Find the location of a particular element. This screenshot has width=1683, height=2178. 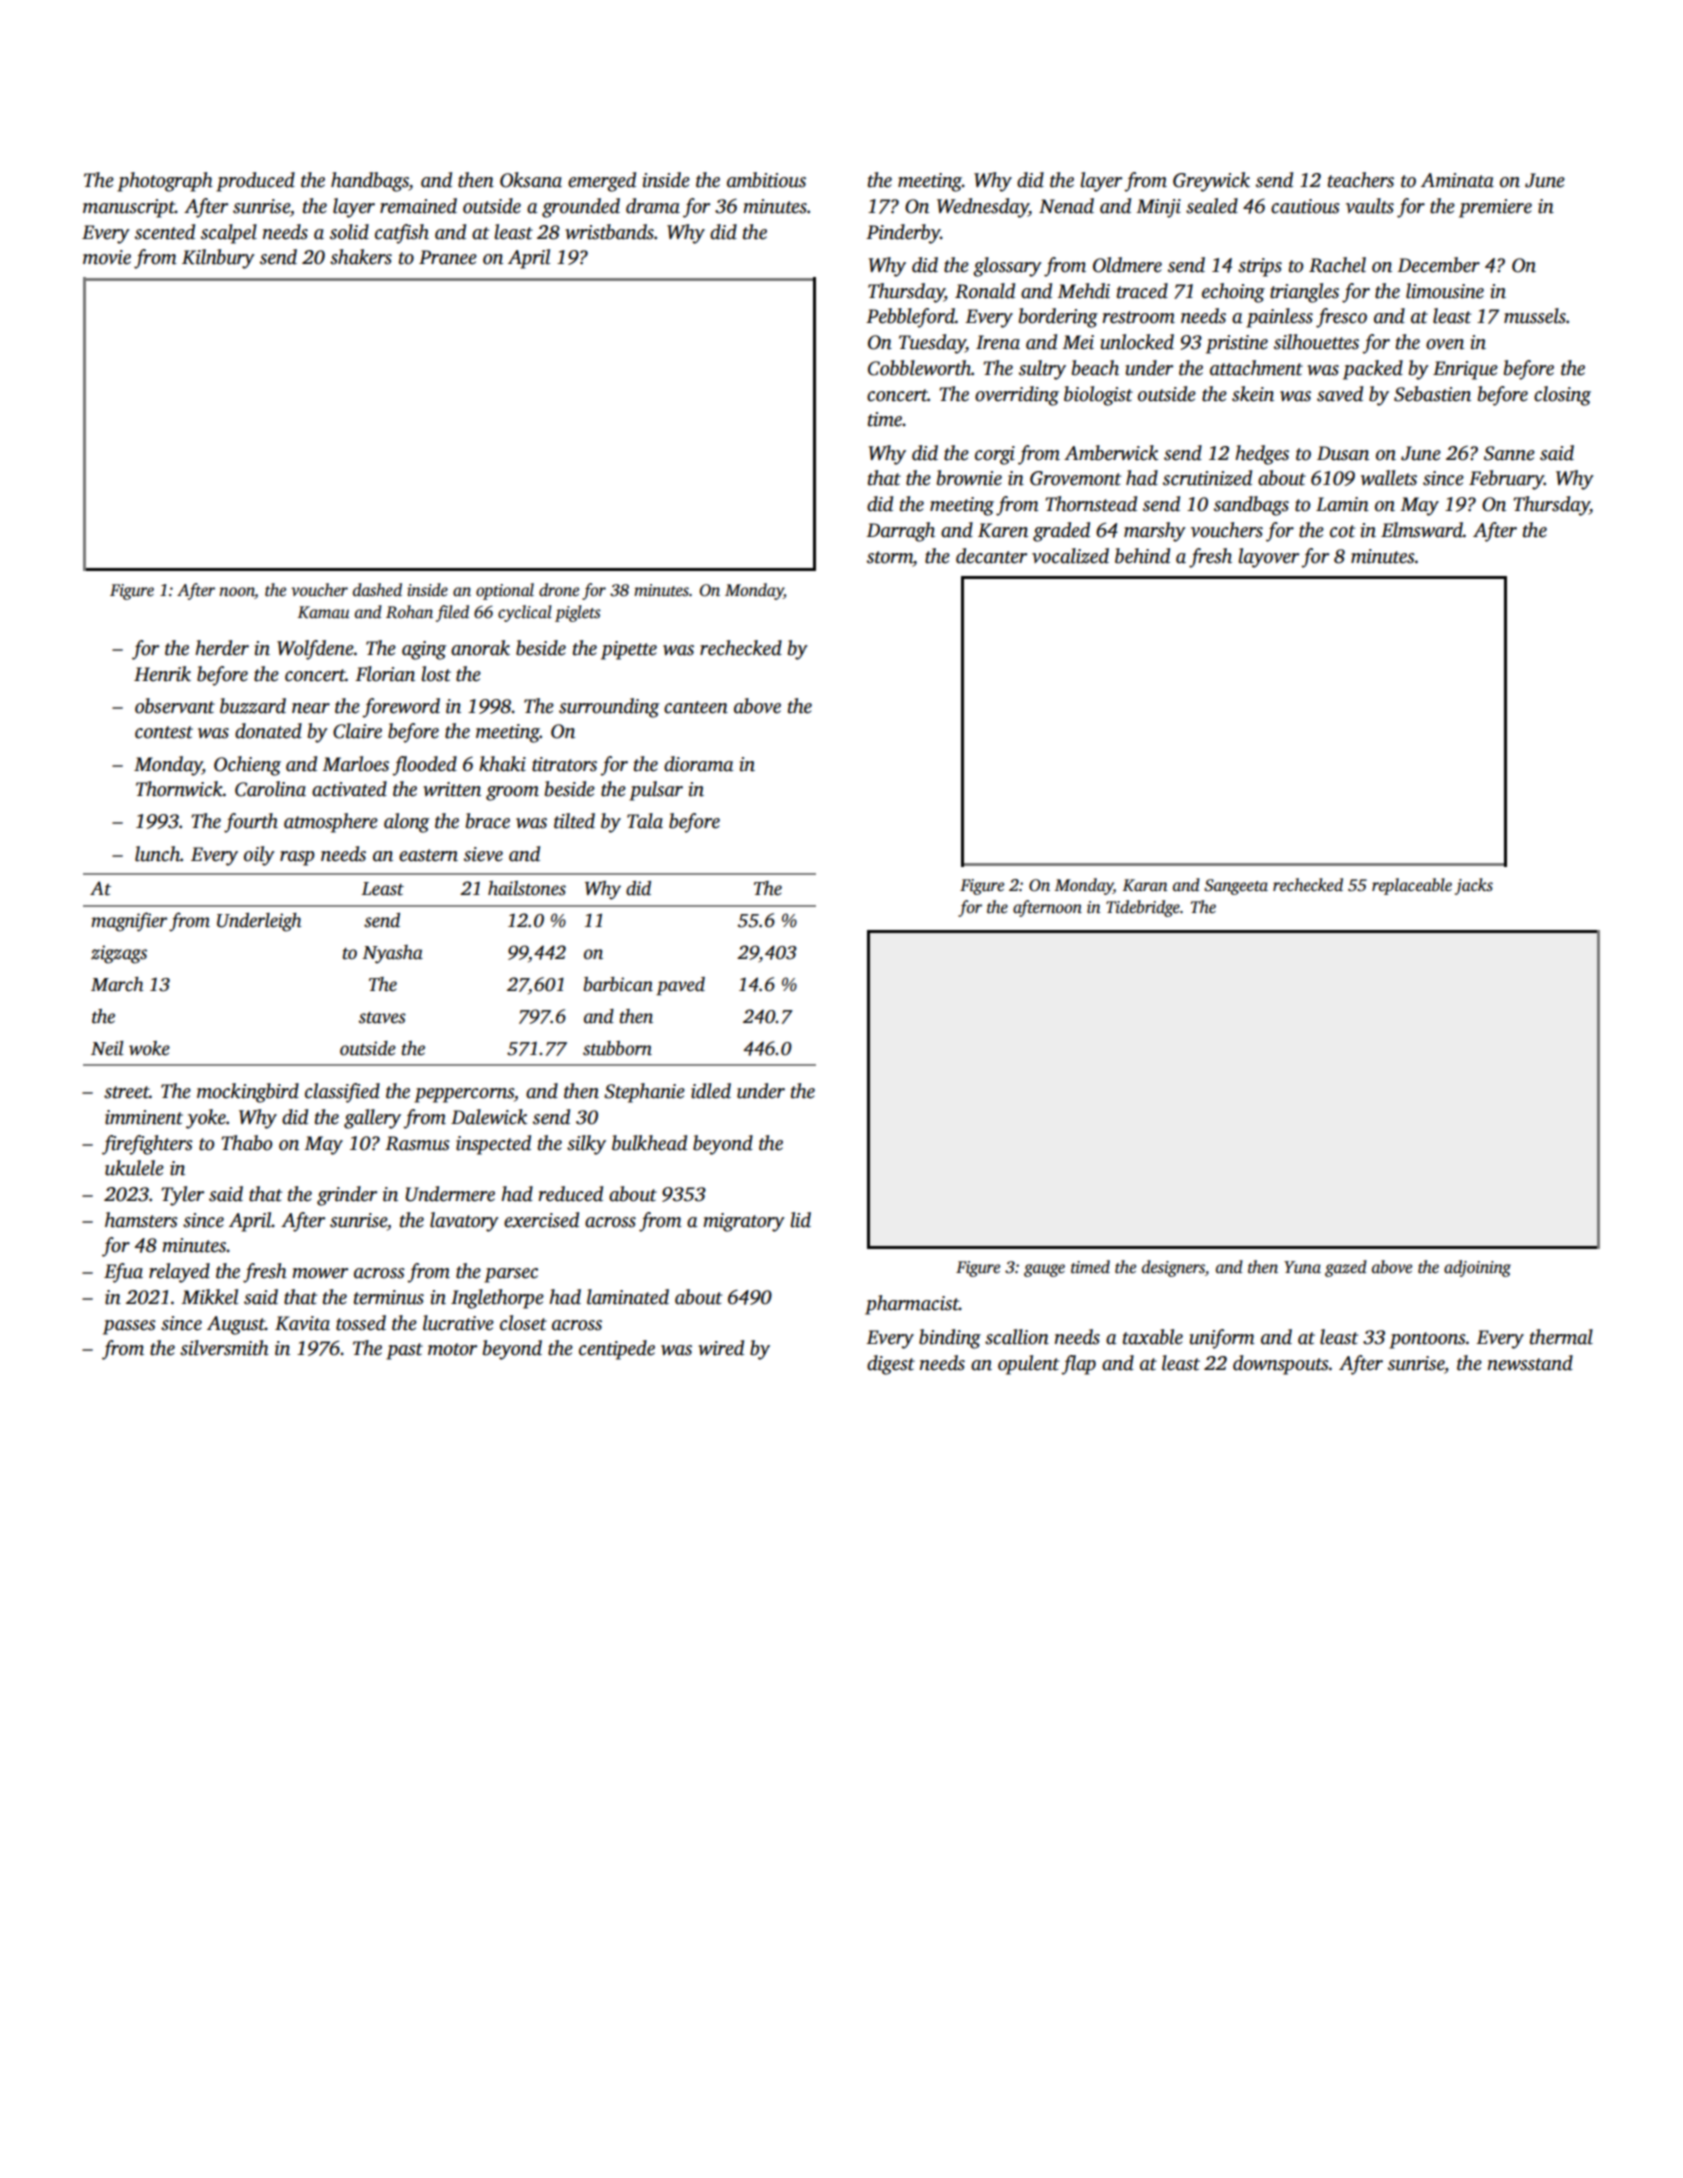

idled is located at coordinates (711, 1091).
